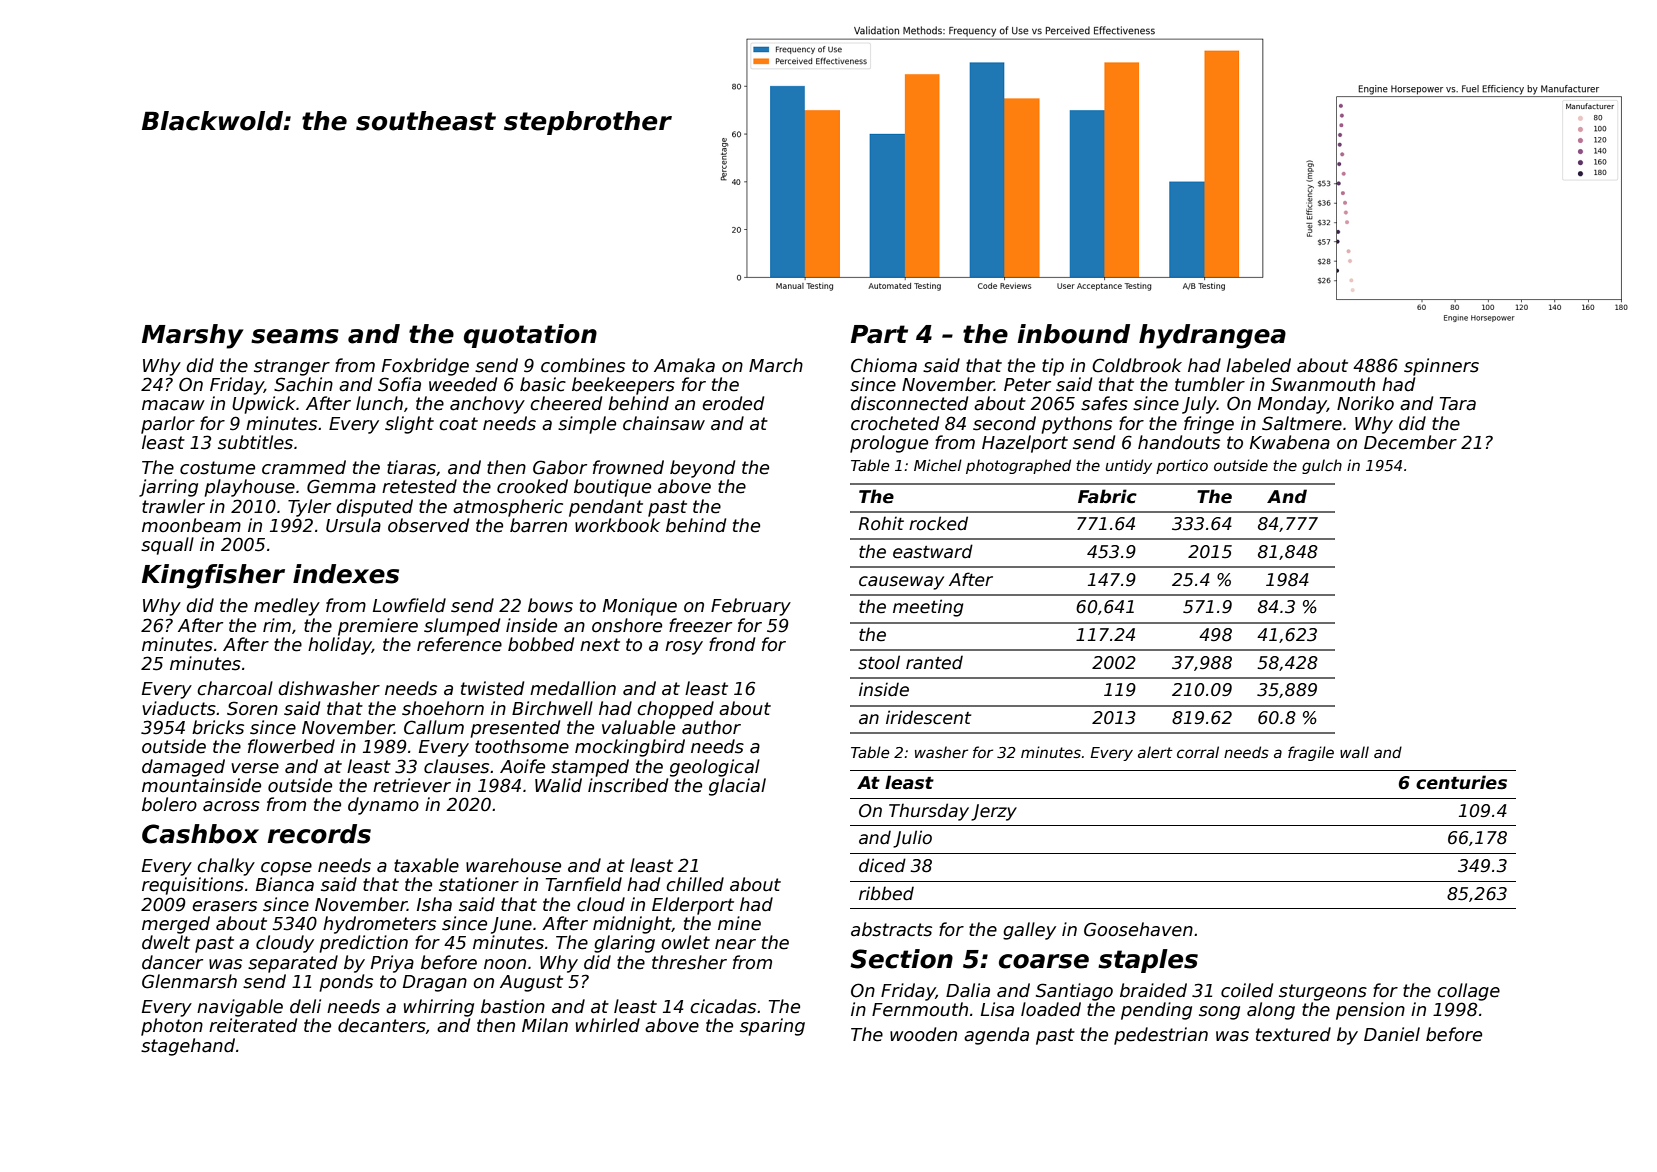  What do you see at coordinates (879, 334) in the screenshot?
I see `Part` at bounding box center [879, 334].
